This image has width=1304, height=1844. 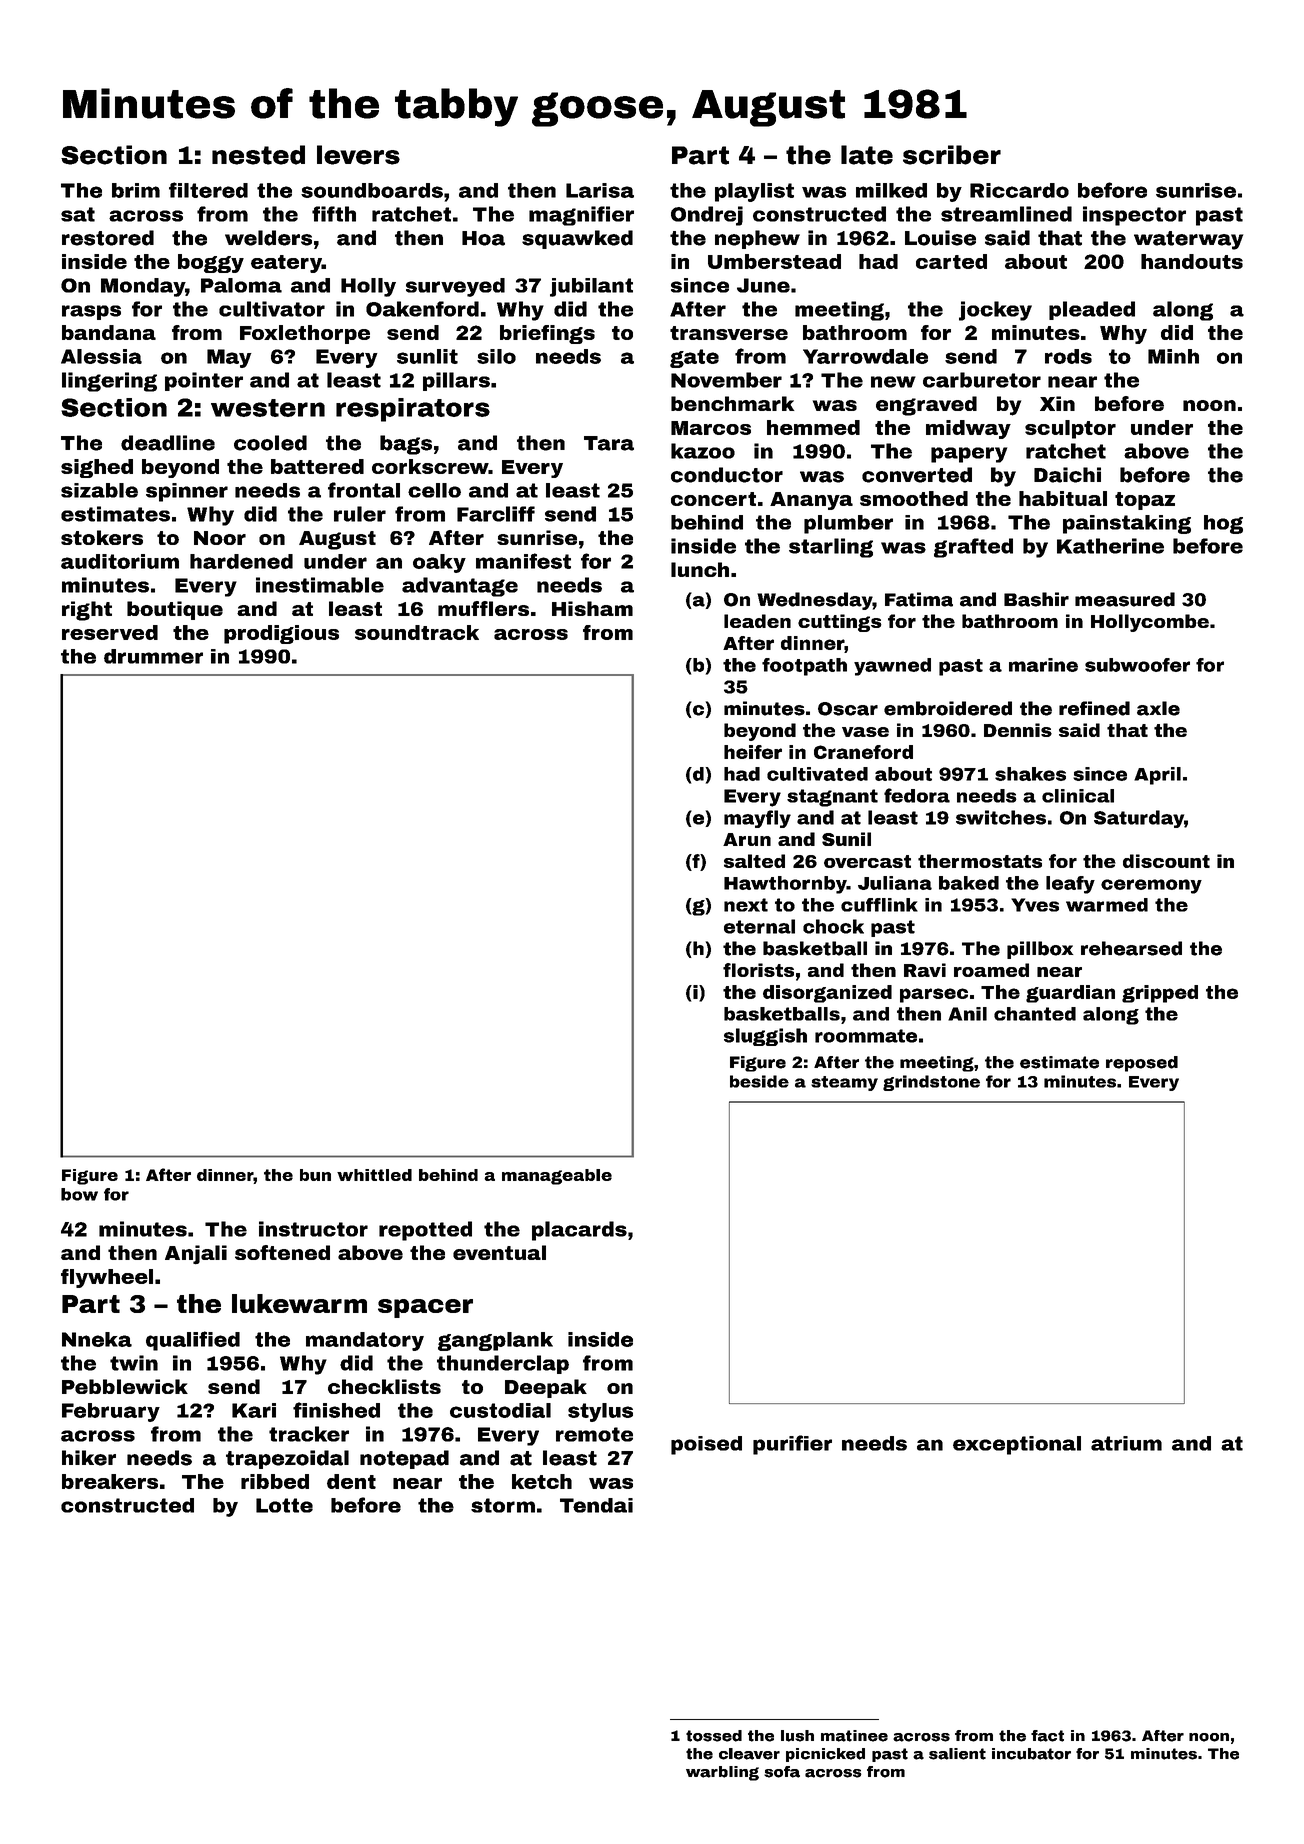 What do you see at coordinates (759, 1081) in the image?
I see `beside` at bounding box center [759, 1081].
